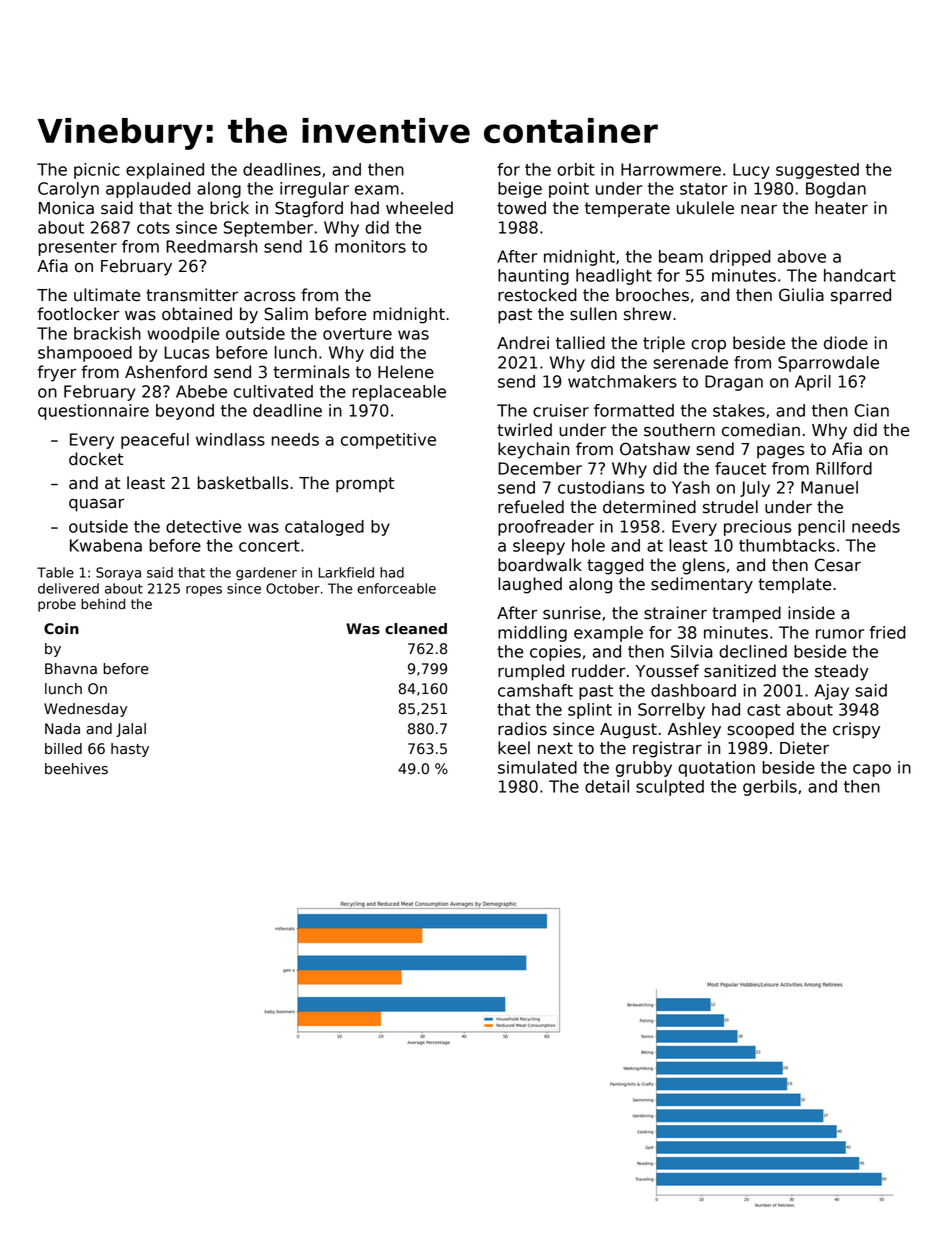 The height and width of the screenshot is (1233, 952). What do you see at coordinates (71, 669) in the screenshot?
I see `Bhavna` at bounding box center [71, 669].
